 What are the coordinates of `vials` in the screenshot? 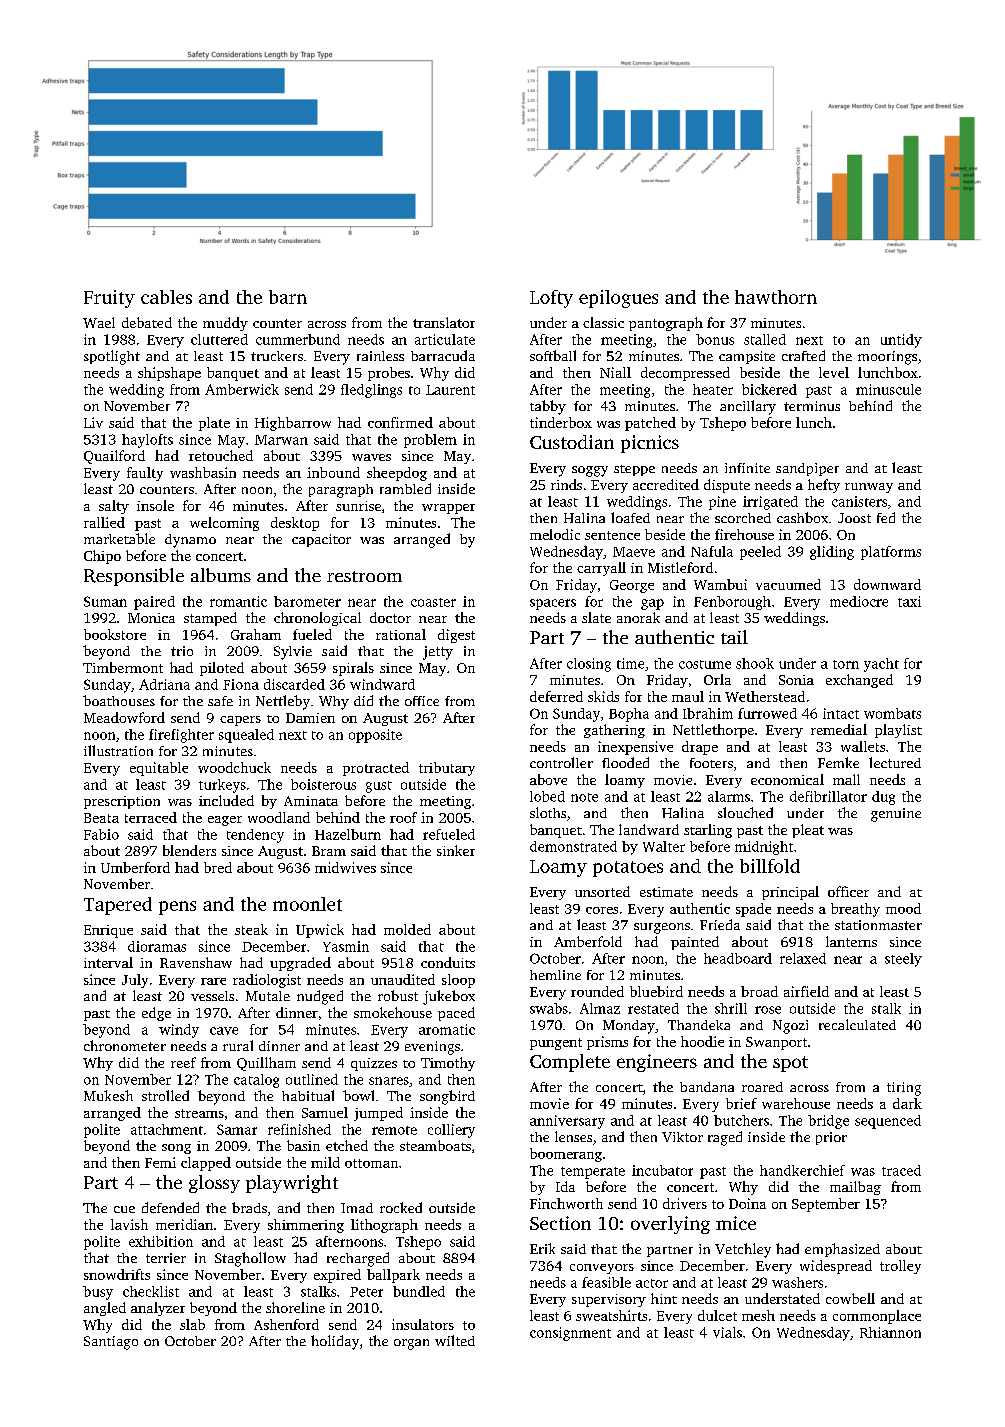 It's located at (727, 1332).
